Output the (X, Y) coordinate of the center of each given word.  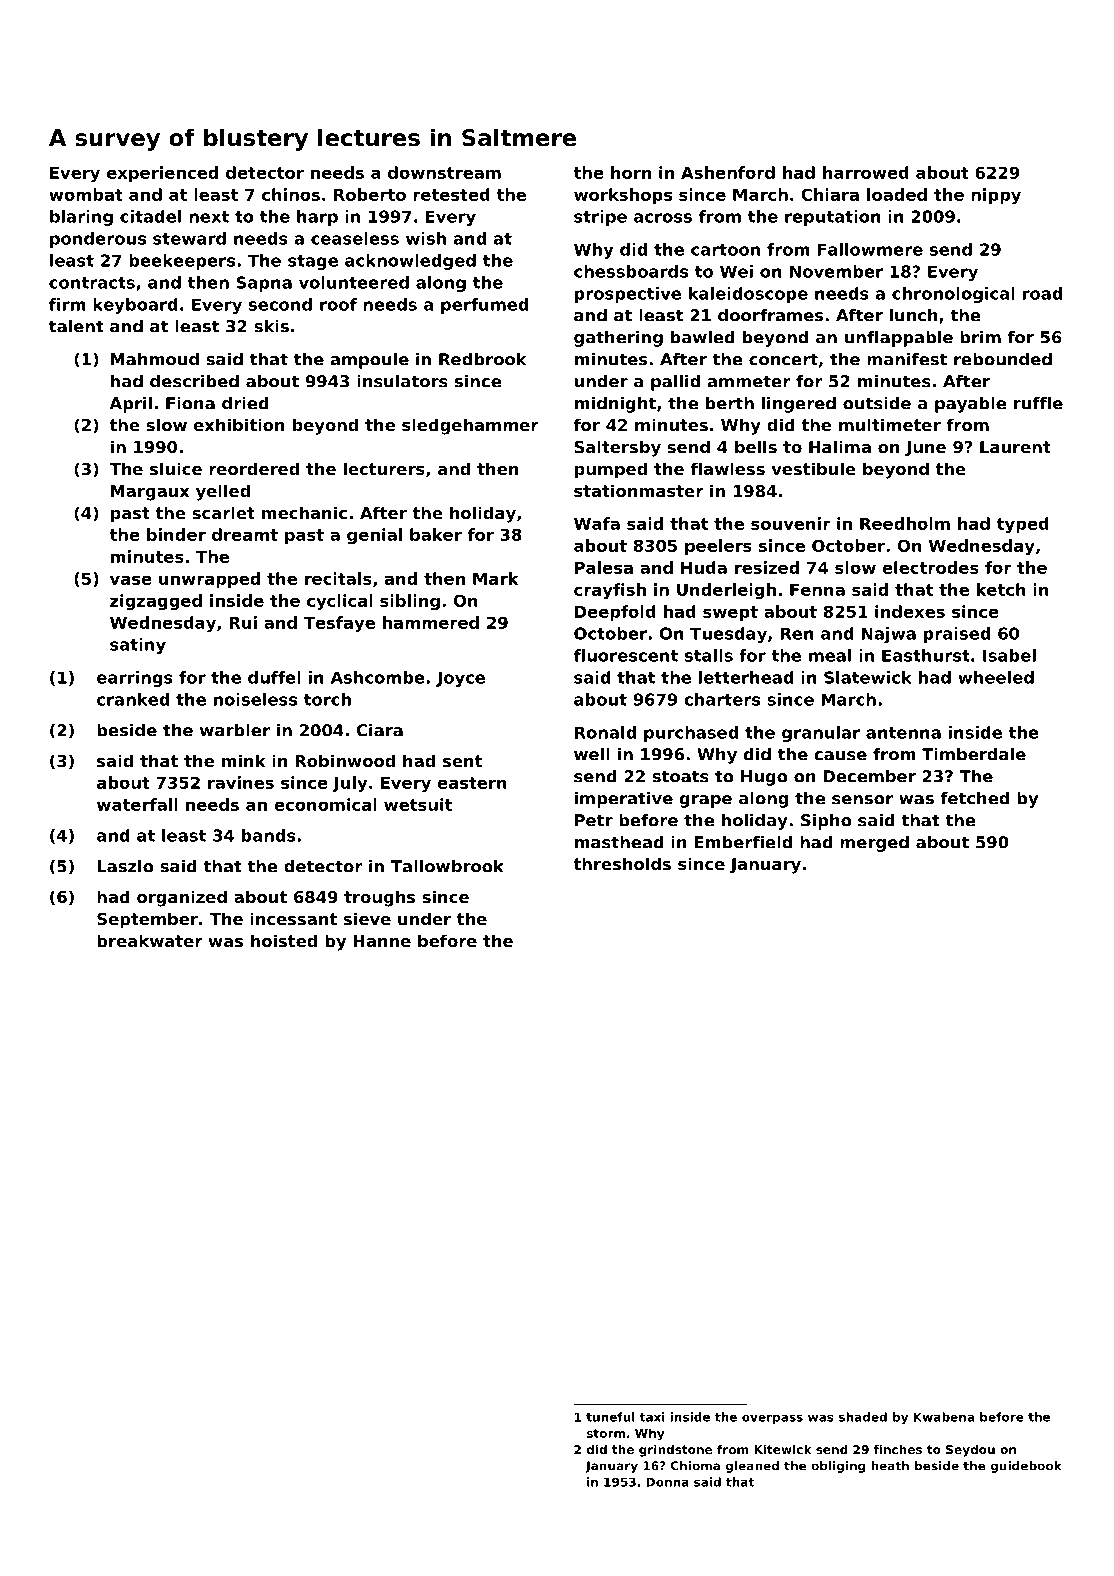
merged (874, 844)
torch (327, 699)
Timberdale (974, 754)
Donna (667, 1482)
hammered (431, 622)
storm (606, 1433)
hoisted (284, 940)
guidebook (1026, 1467)
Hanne (382, 941)
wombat (86, 194)
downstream (444, 172)
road (1042, 293)
